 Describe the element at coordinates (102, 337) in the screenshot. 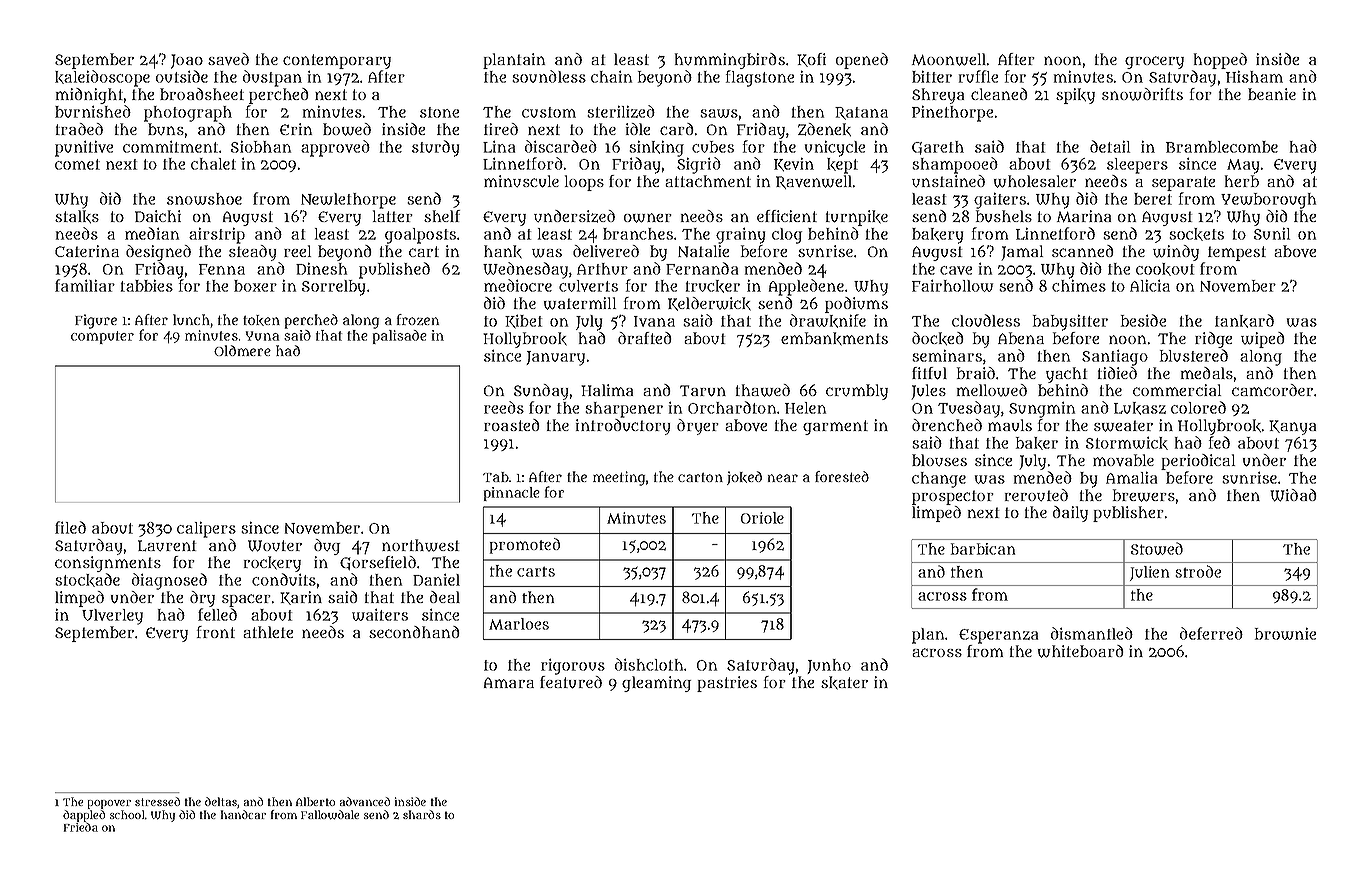

I see `computer` at that location.
